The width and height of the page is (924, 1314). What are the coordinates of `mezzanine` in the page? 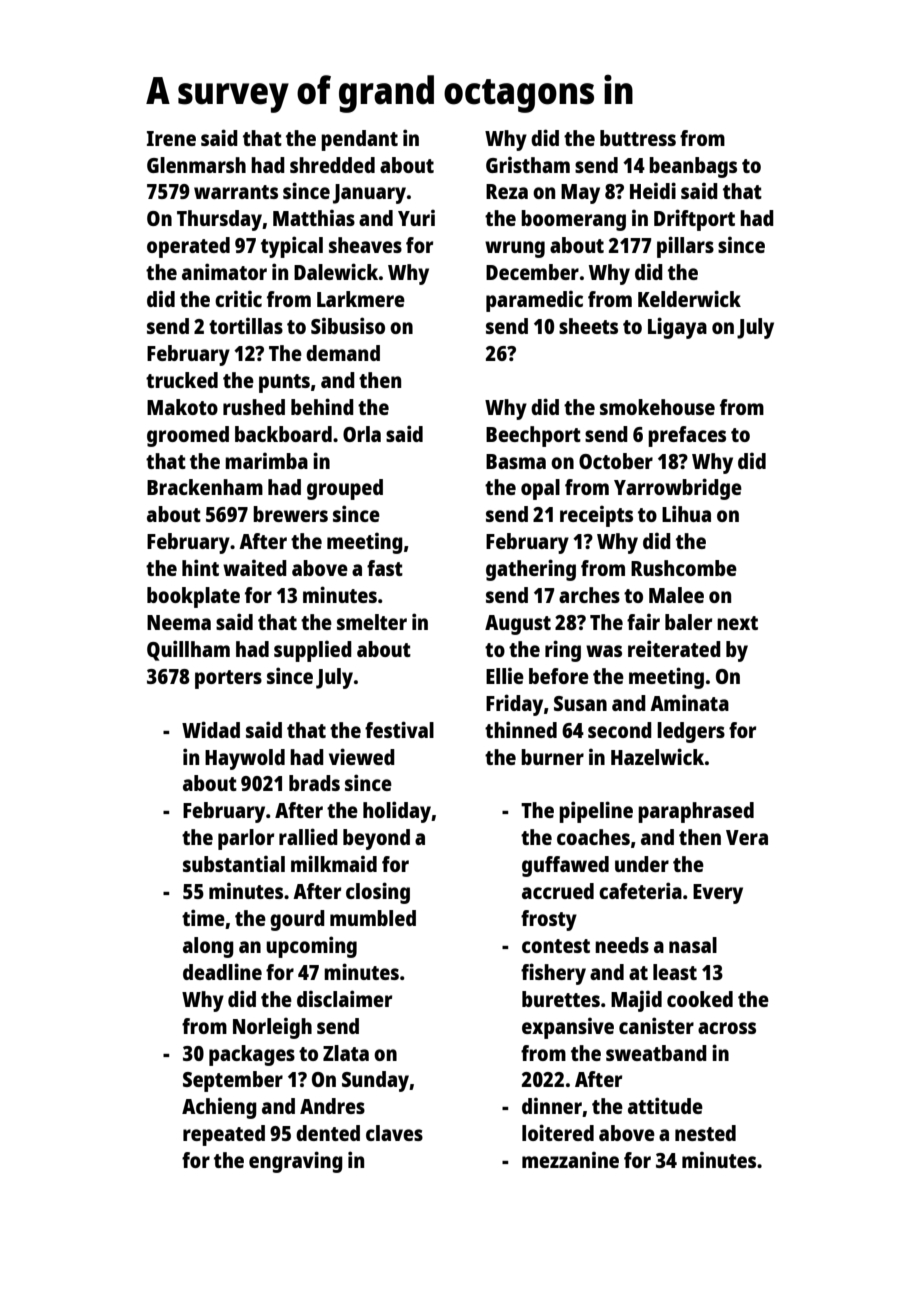 It's located at (570, 1159).
